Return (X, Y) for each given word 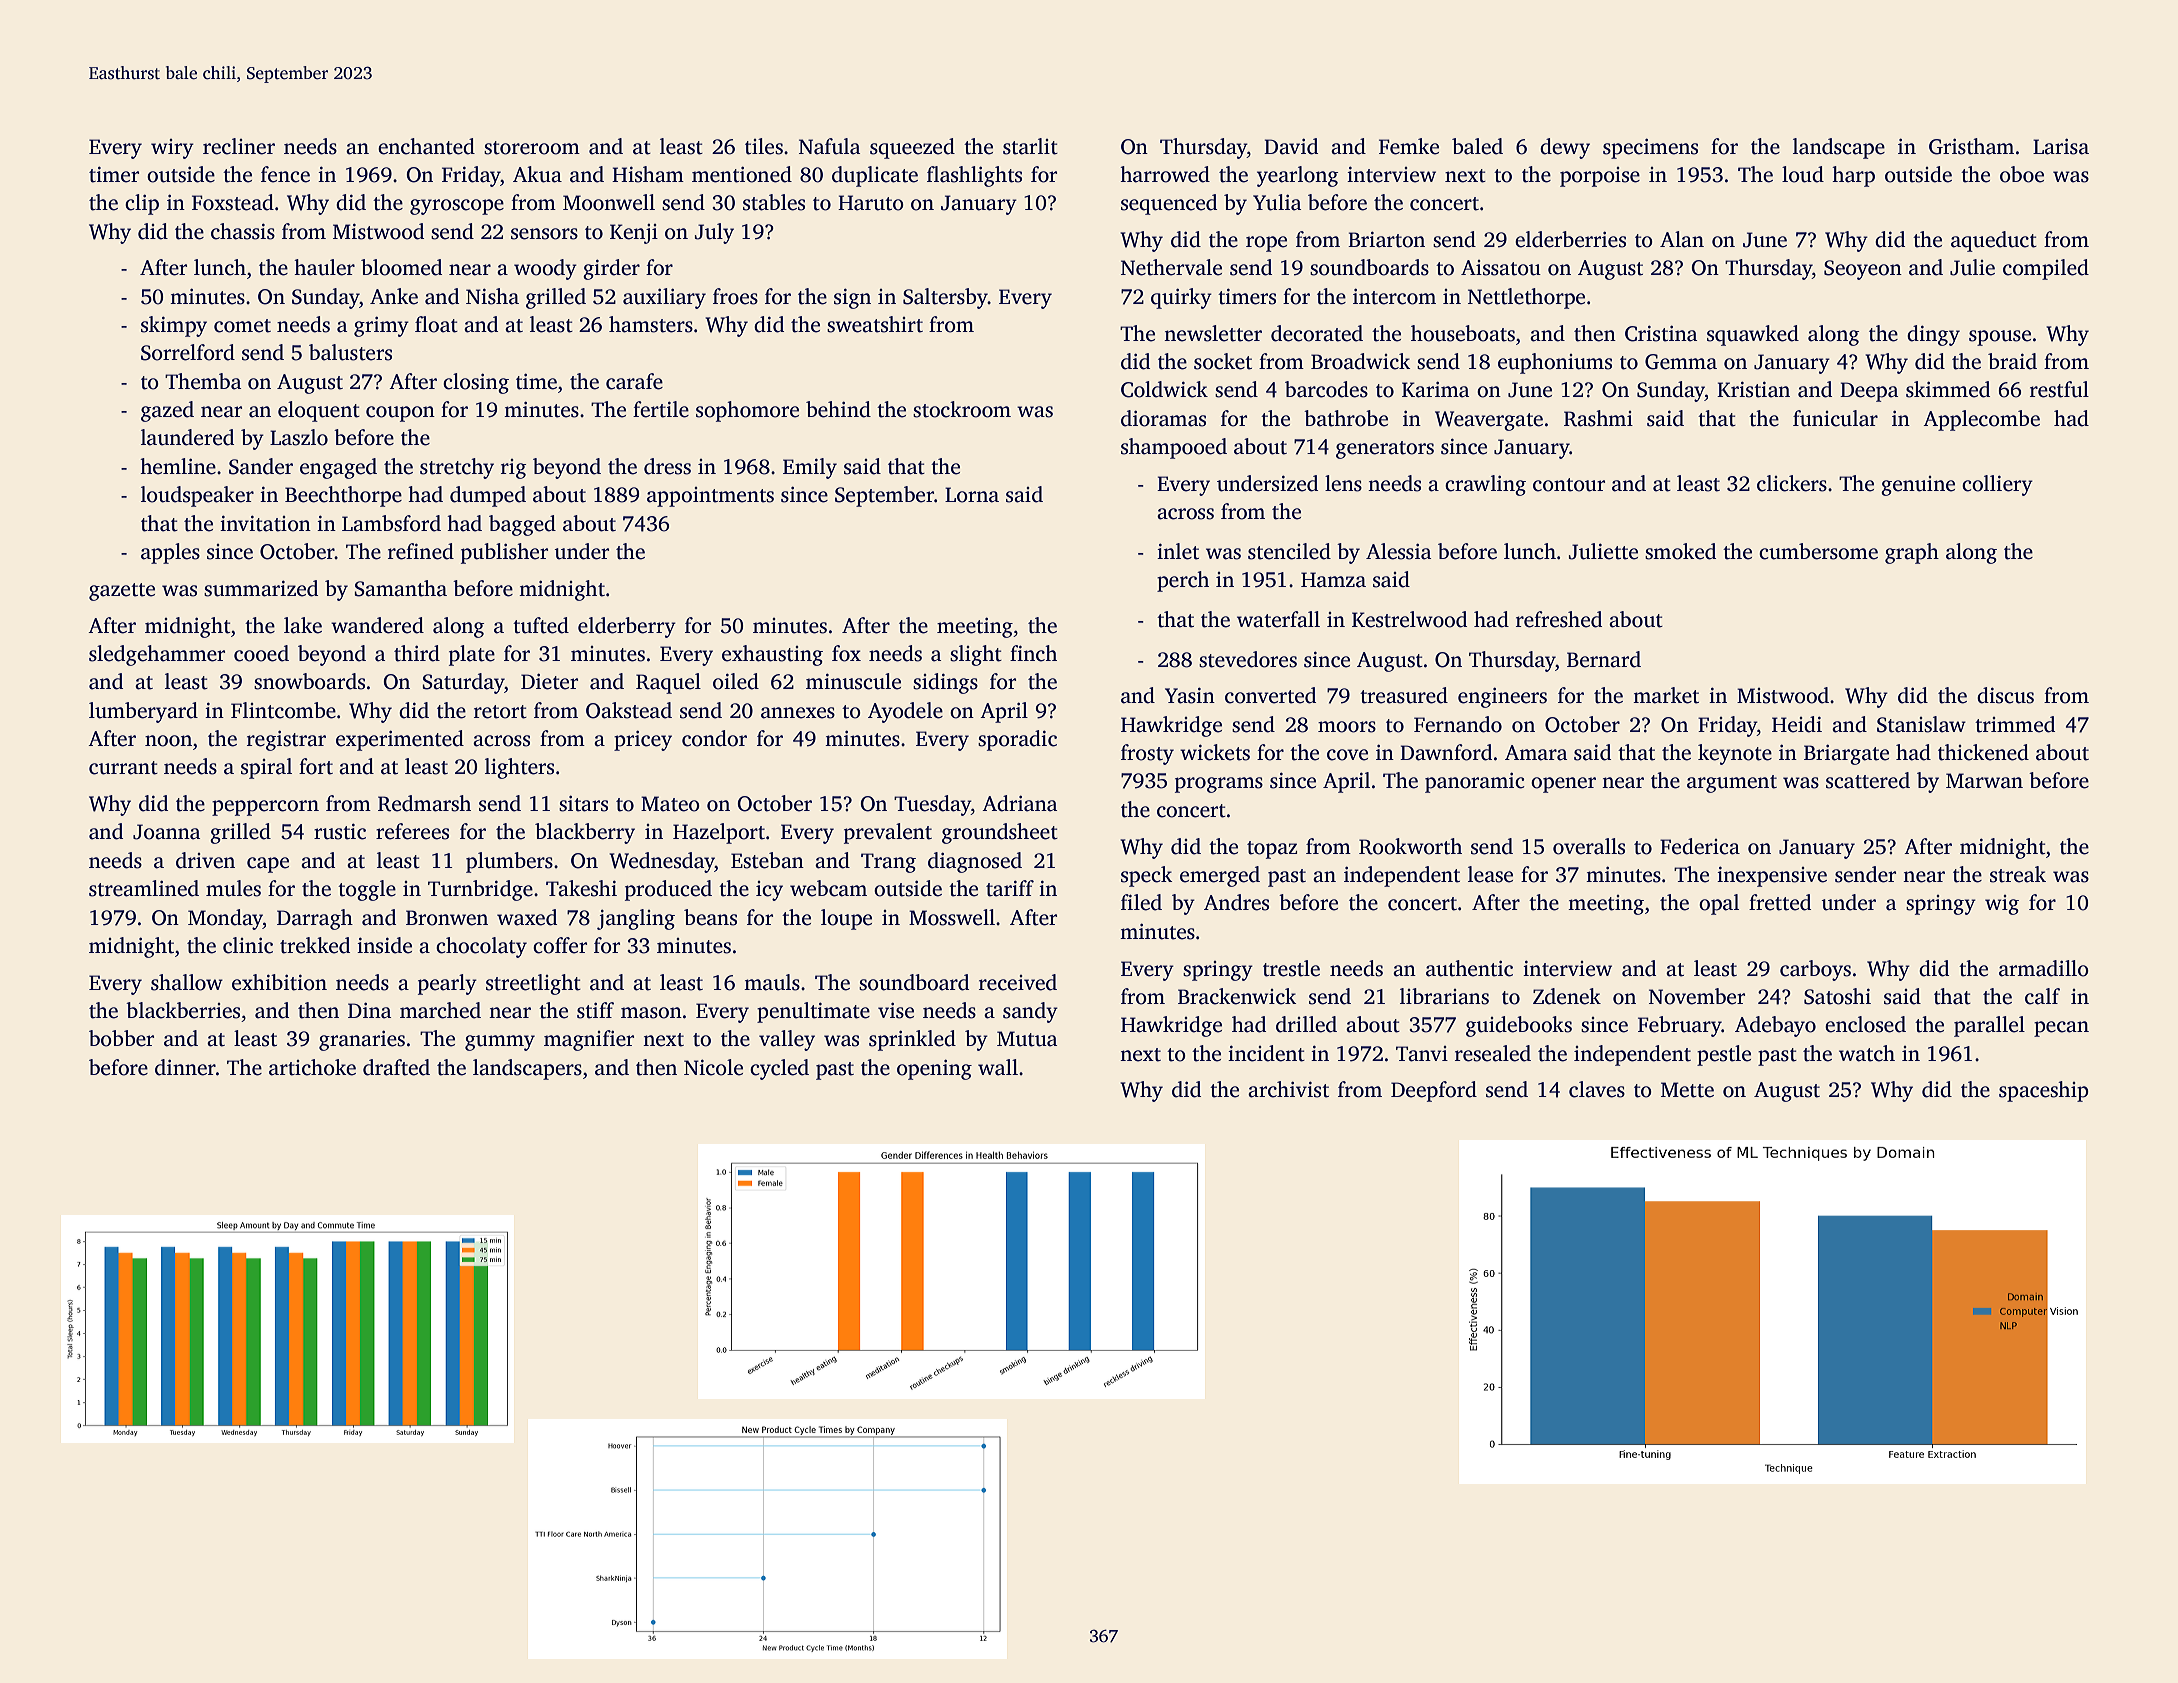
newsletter (1213, 333)
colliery (1997, 485)
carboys (1815, 970)
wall (998, 1067)
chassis (243, 231)
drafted (396, 1067)
